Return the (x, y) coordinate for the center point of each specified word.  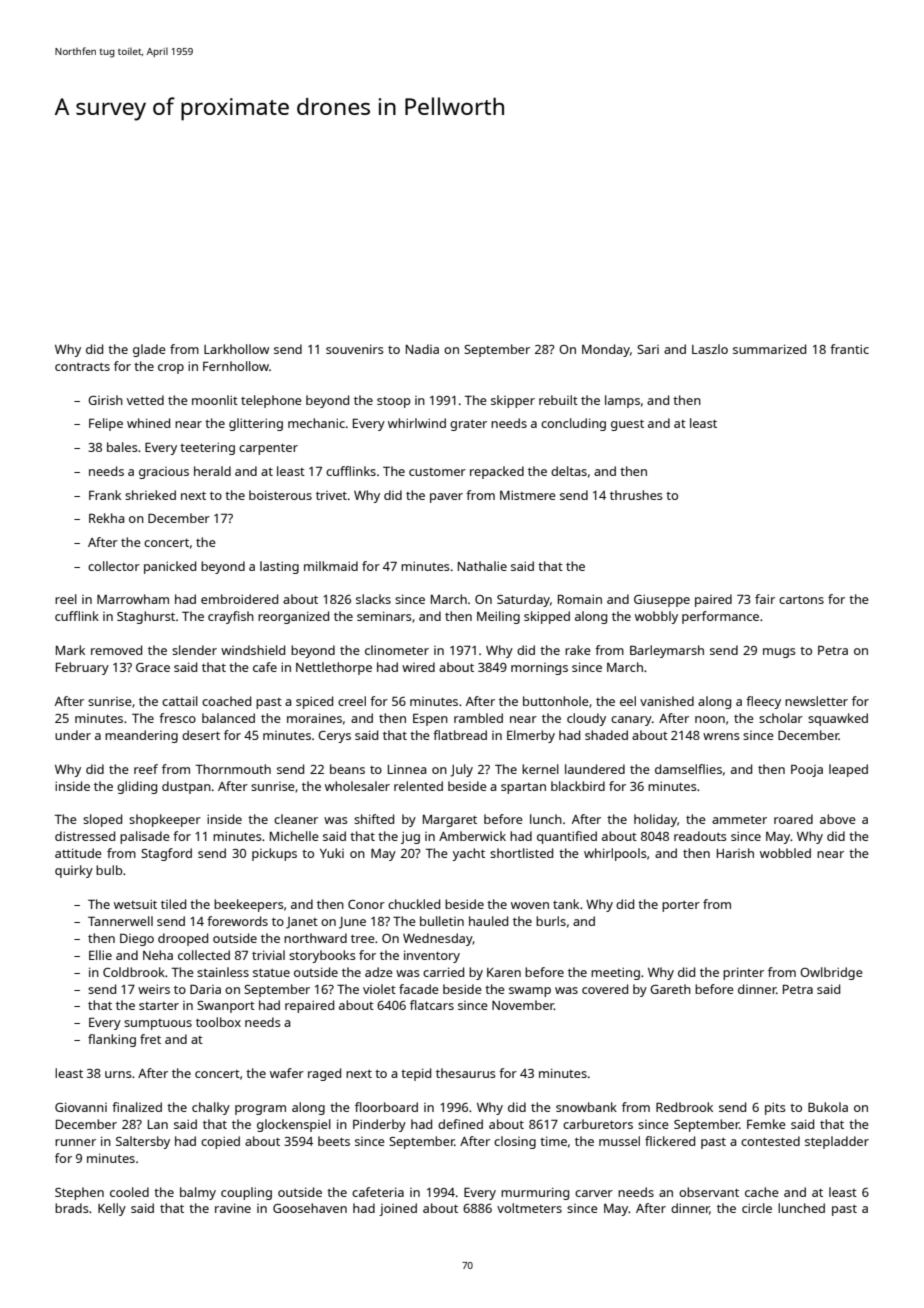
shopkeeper (165, 820)
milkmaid (331, 566)
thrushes (636, 495)
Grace (153, 667)
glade (149, 350)
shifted (374, 819)
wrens (721, 736)
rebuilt (558, 400)
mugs (779, 653)
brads (72, 1208)
